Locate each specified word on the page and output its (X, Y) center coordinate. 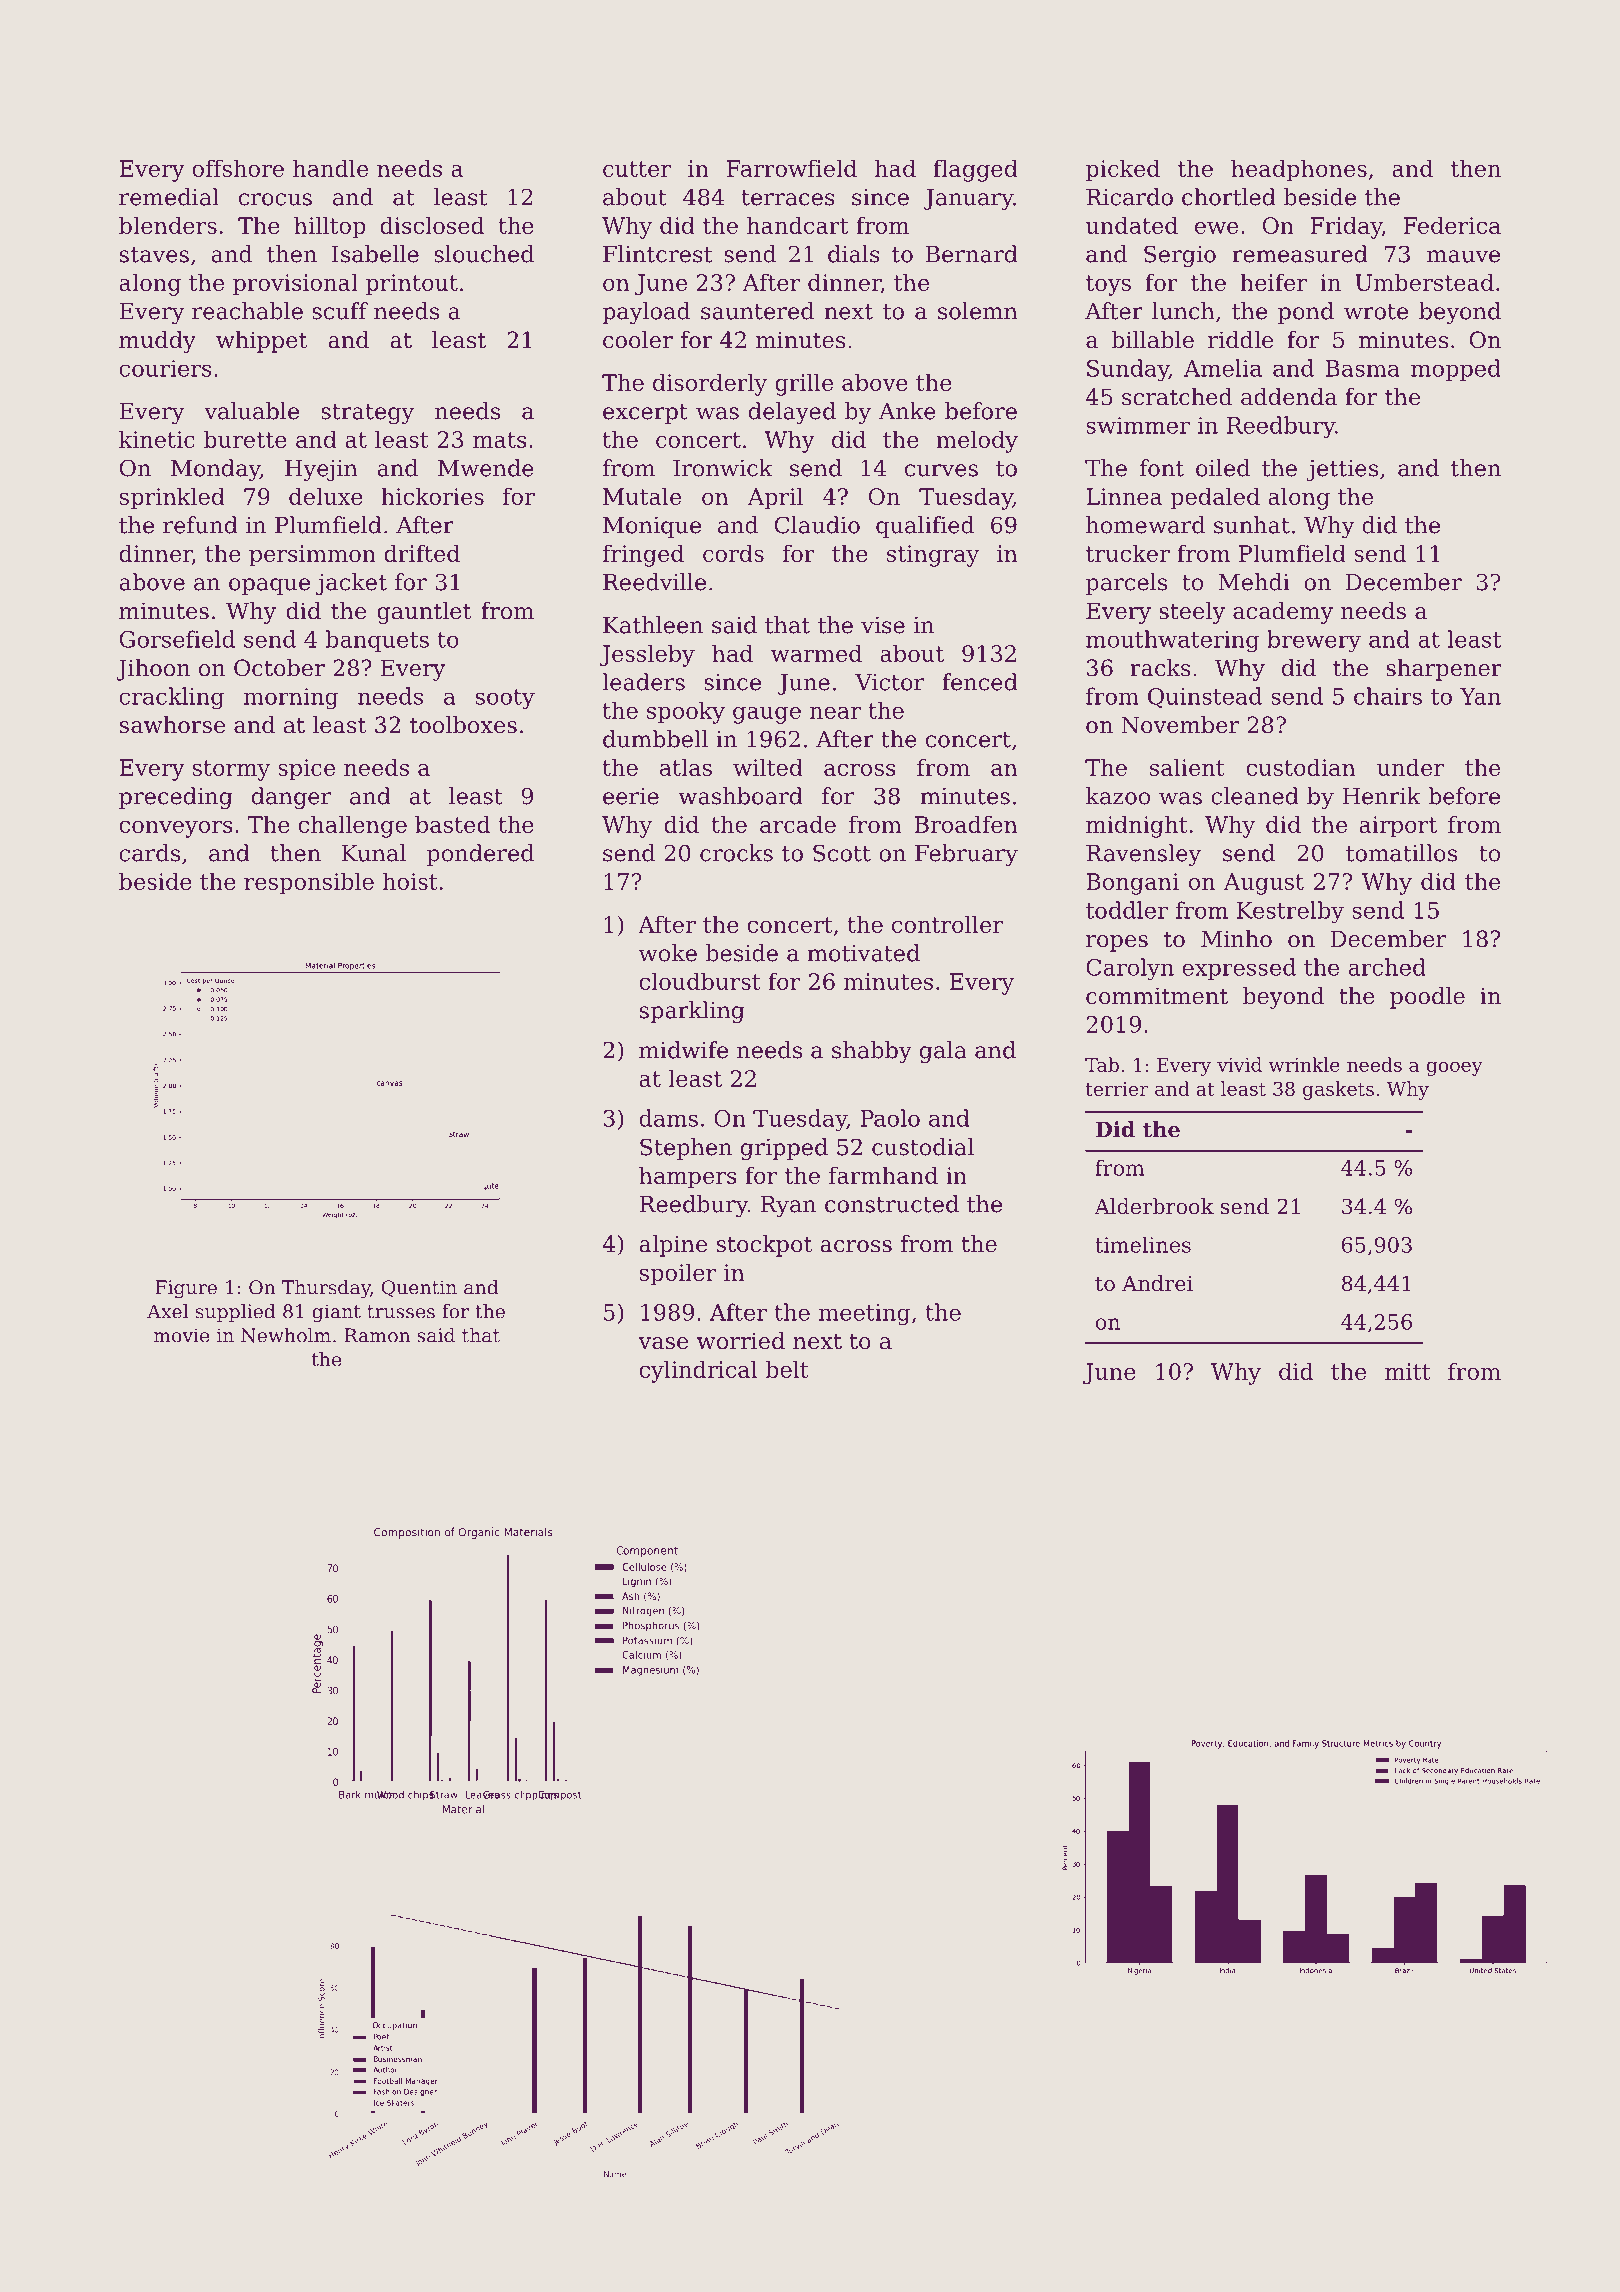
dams (668, 1118)
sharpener (1444, 670)
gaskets (1338, 1090)
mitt (1408, 1371)
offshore (238, 168)
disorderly (710, 384)
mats (500, 440)
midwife (683, 1050)
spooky (686, 712)
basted (452, 824)
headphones (1299, 170)
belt (787, 1369)
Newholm (286, 1335)
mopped (1456, 370)
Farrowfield (792, 168)
